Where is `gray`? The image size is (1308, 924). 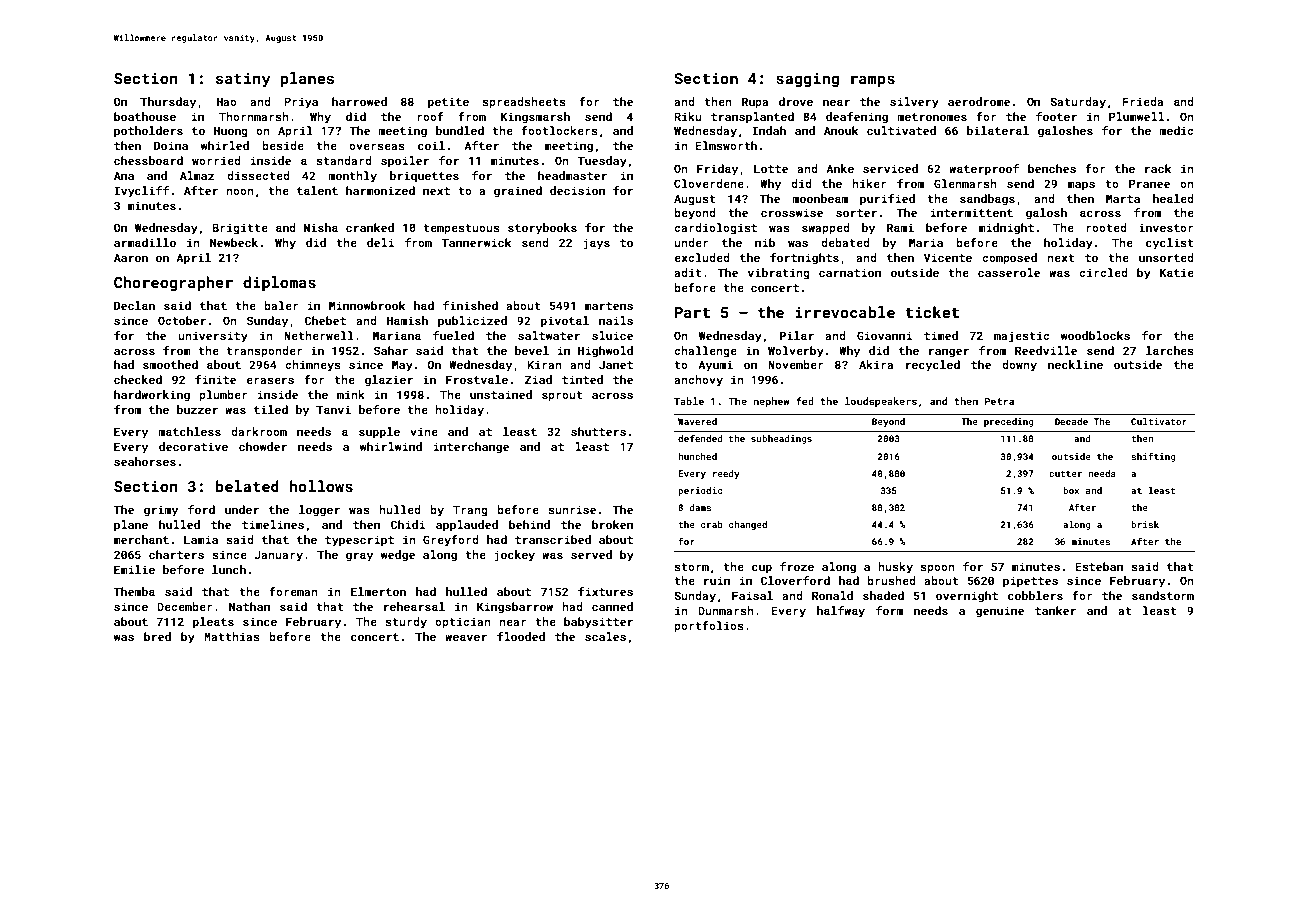 gray is located at coordinates (359, 557).
